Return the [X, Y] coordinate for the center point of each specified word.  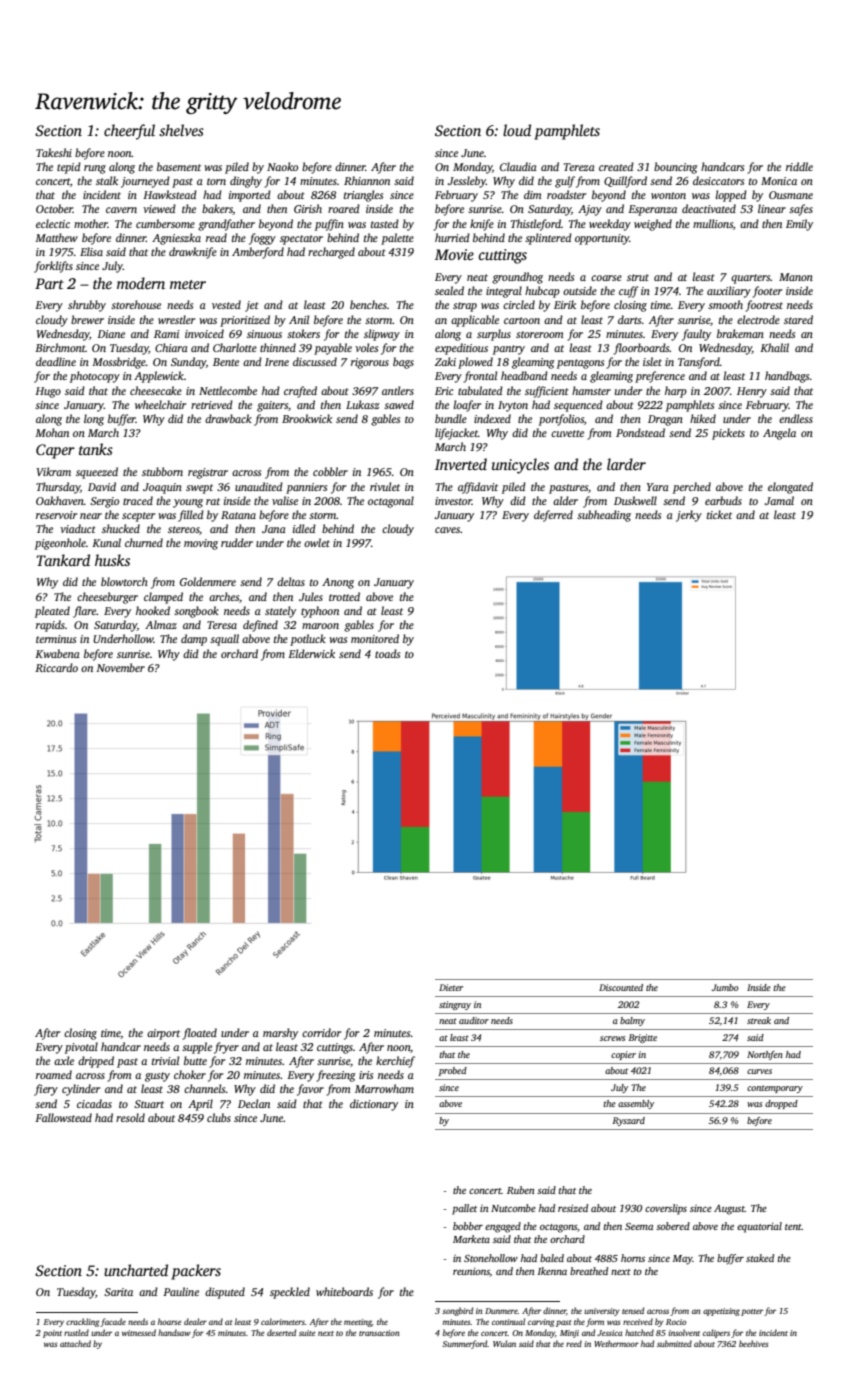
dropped [781, 1104]
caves [447, 530]
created [616, 166]
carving [541, 1323]
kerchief [395, 1062]
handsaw [174, 1332]
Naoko [282, 166]
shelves [181, 130]
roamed [54, 1074]
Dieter [451, 987]
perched [692, 488]
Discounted [621, 987]
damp [194, 640]
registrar [208, 473]
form [595, 1322]
